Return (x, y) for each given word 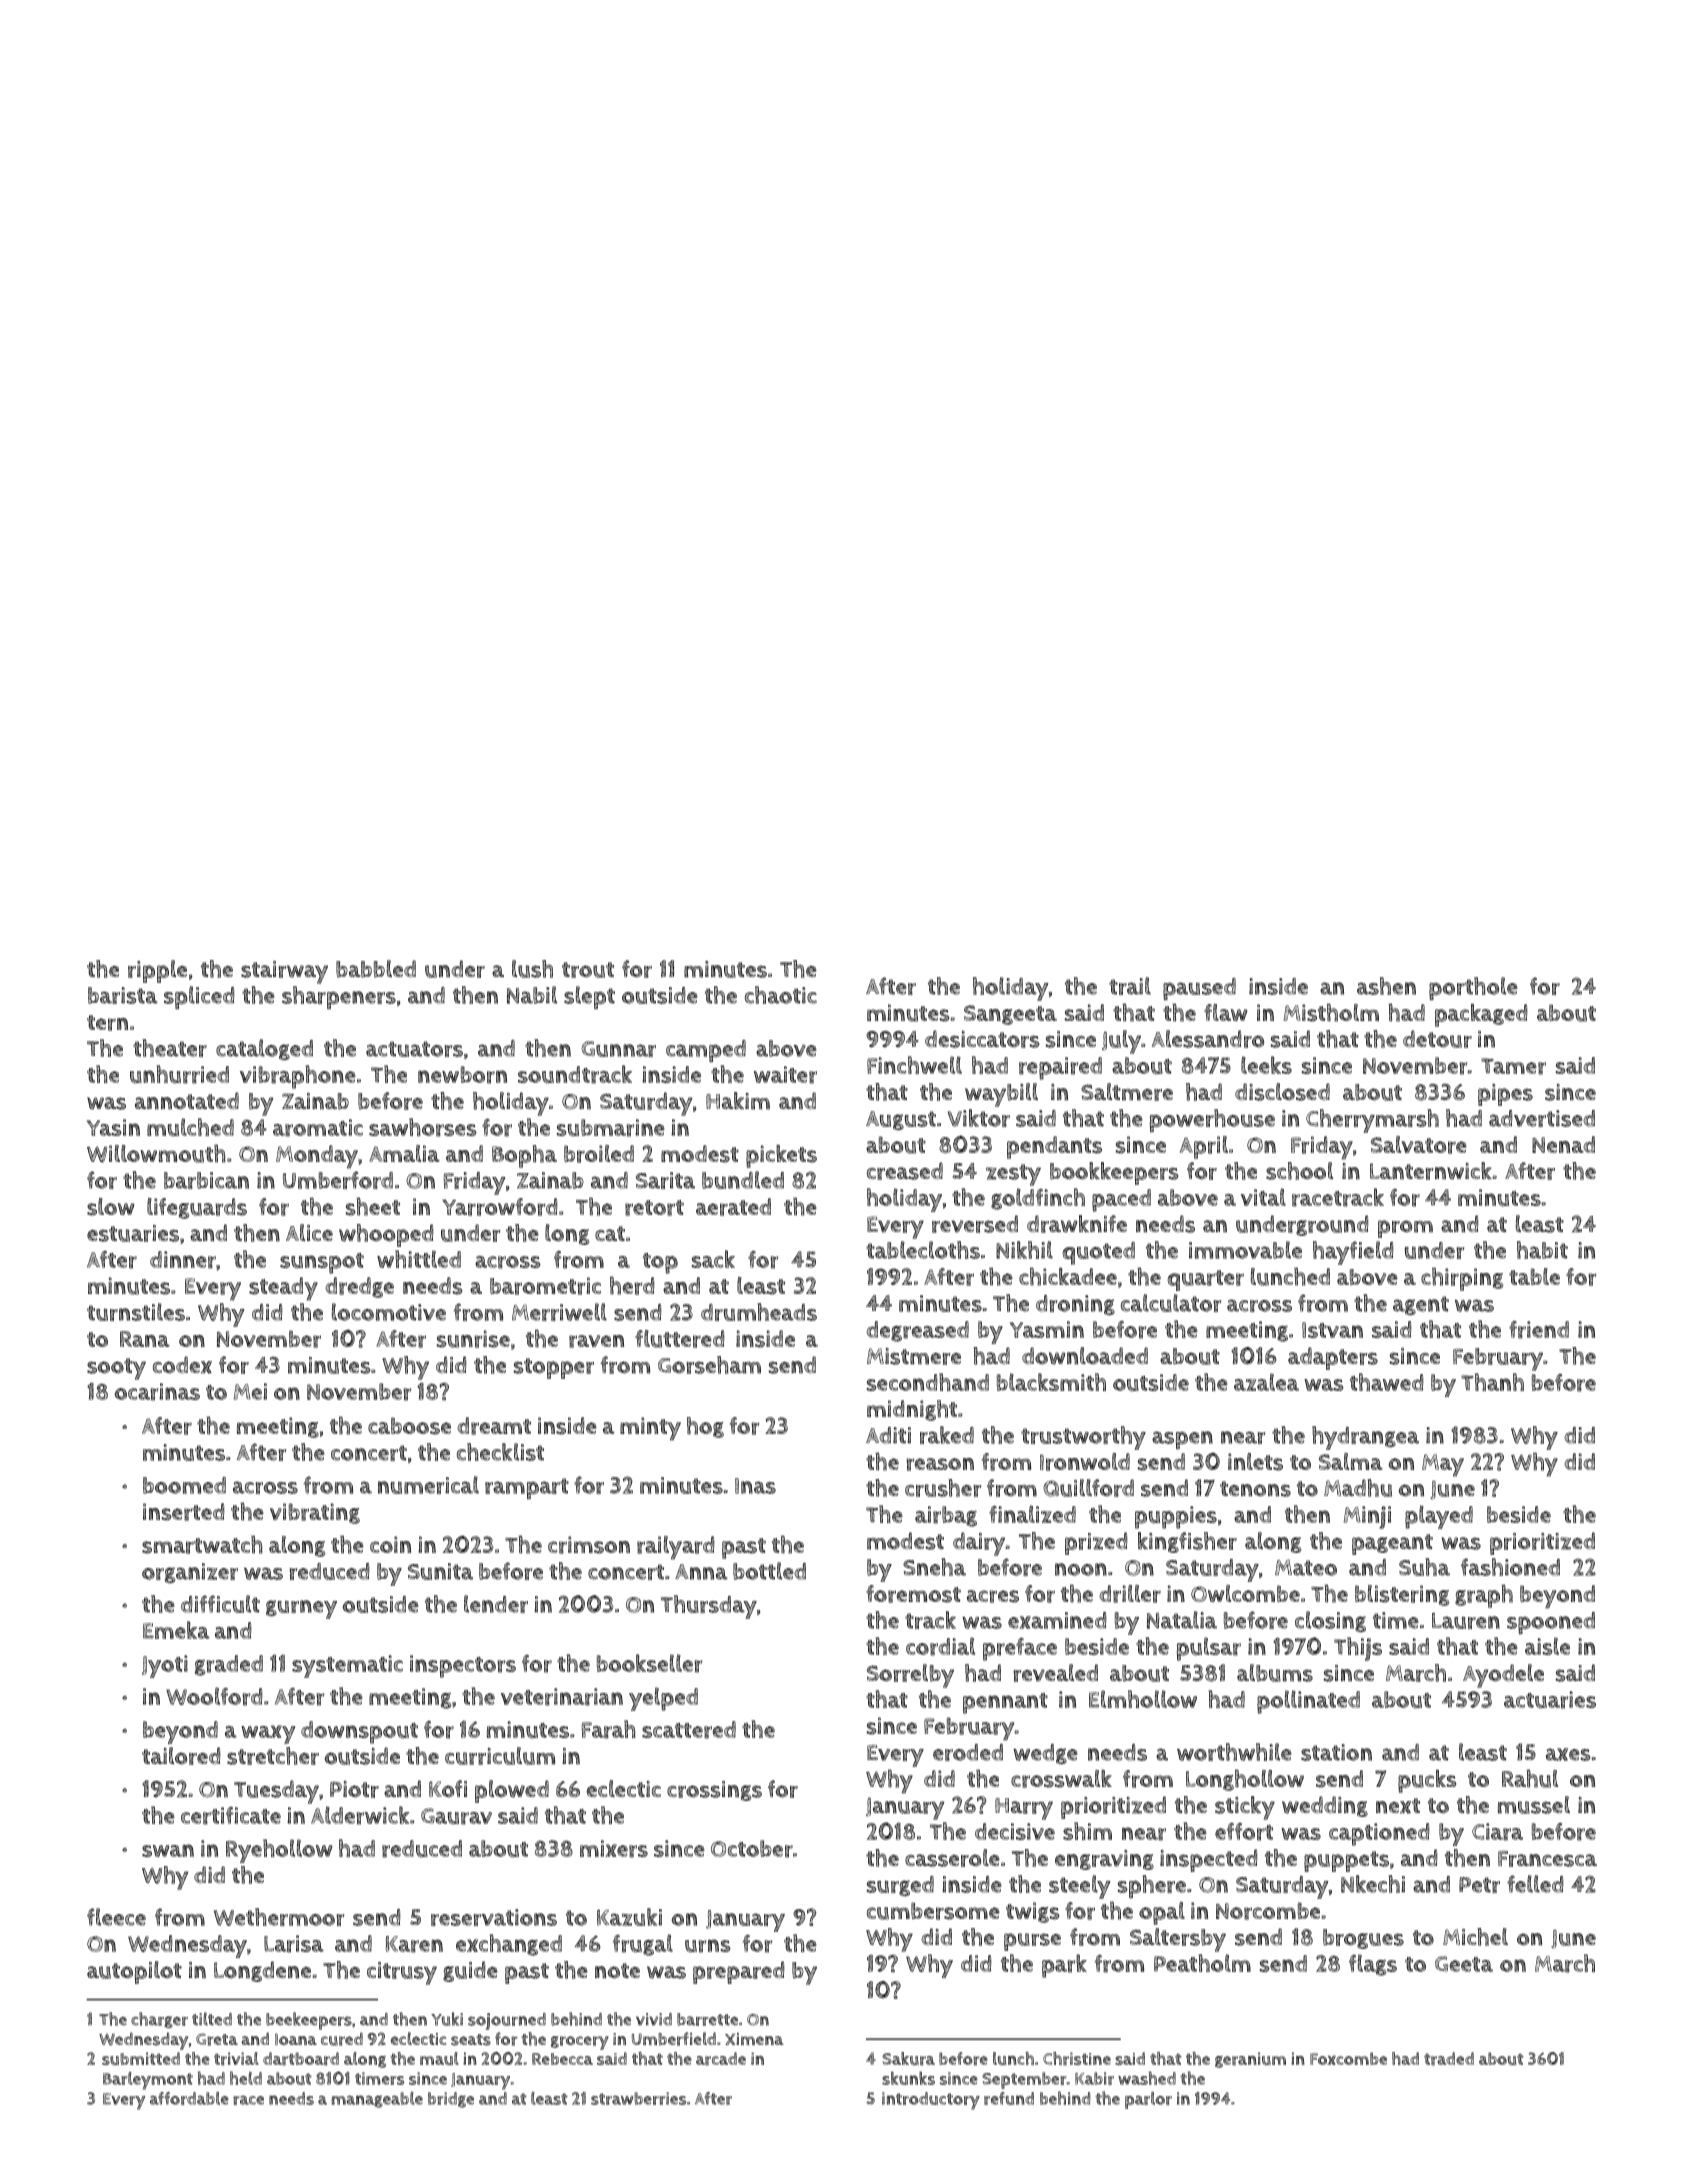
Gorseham (709, 1365)
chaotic (781, 995)
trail (1130, 986)
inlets (1255, 1462)
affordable (189, 2098)
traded (1449, 2059)
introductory (931, 2101)
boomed (184, 1485)
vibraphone (298, 1077)
